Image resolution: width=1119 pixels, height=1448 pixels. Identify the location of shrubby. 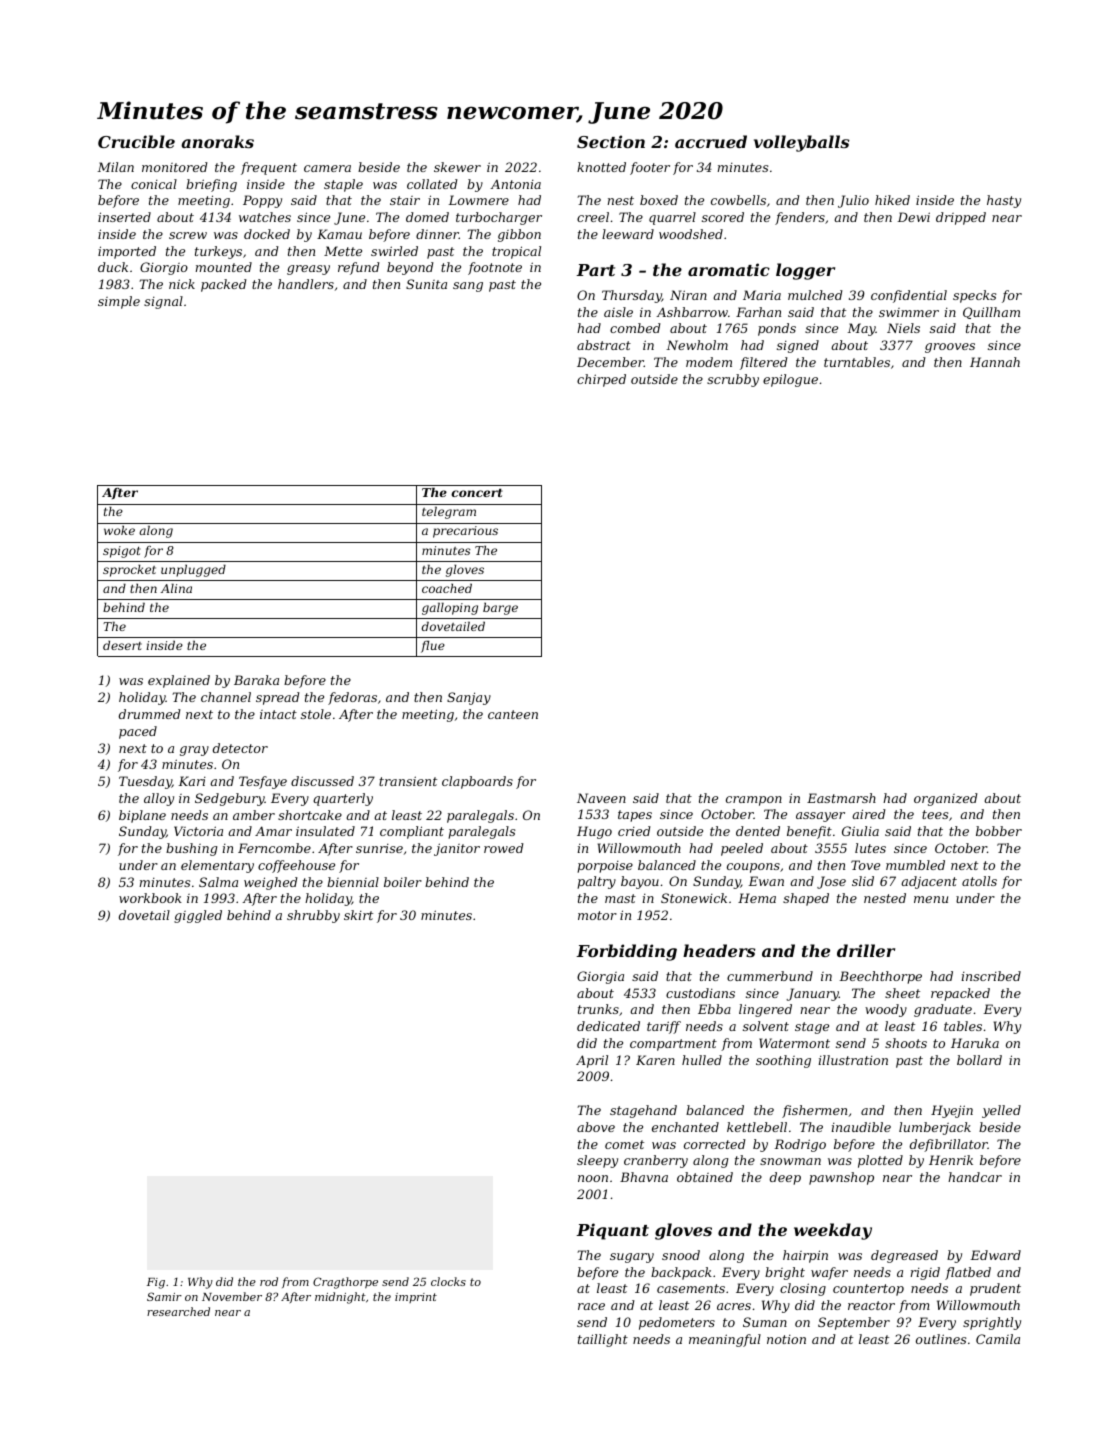
(313, 916).
